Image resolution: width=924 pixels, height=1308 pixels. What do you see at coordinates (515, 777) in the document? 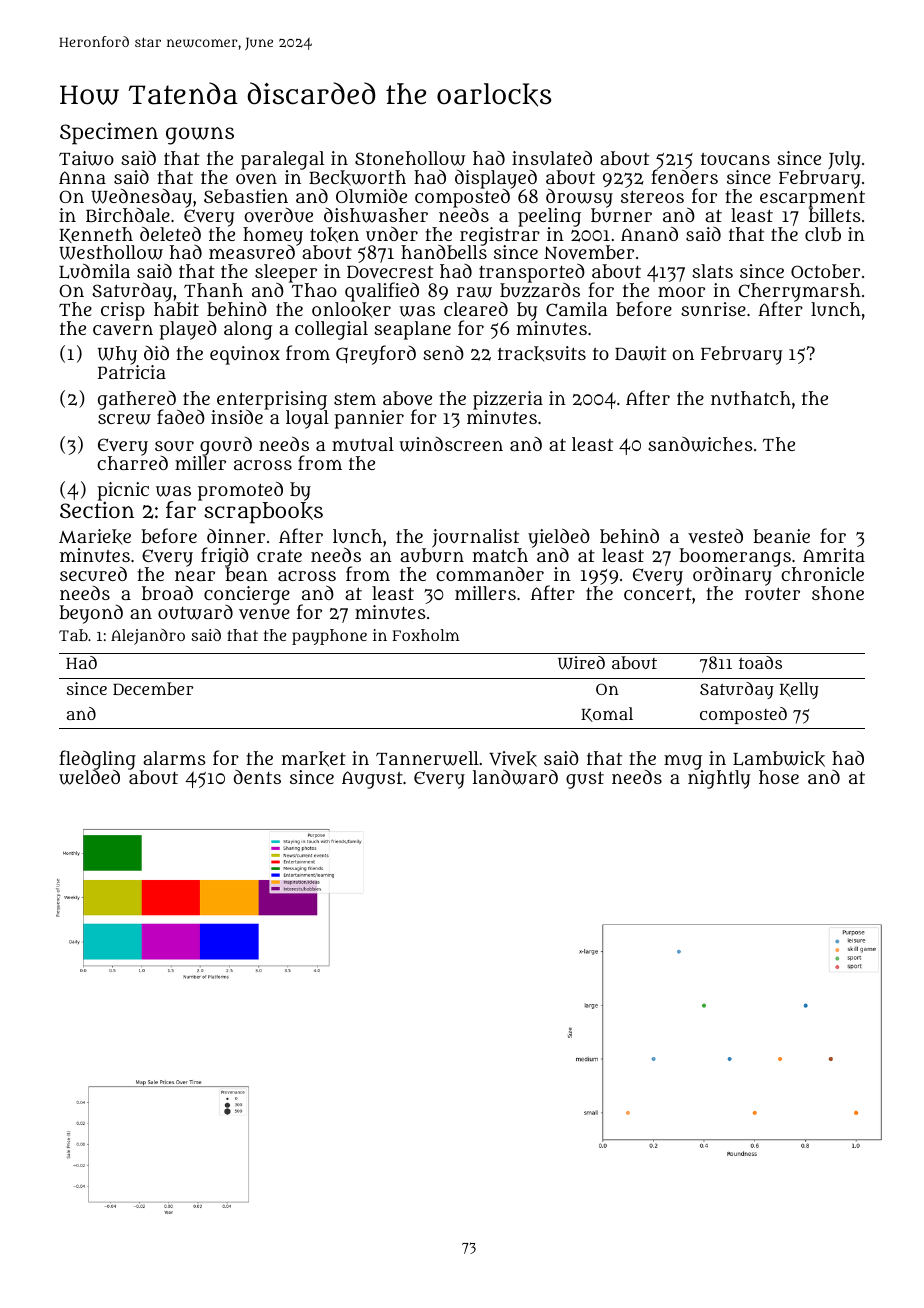
I see `landward` at bounding box center [515, 777].
